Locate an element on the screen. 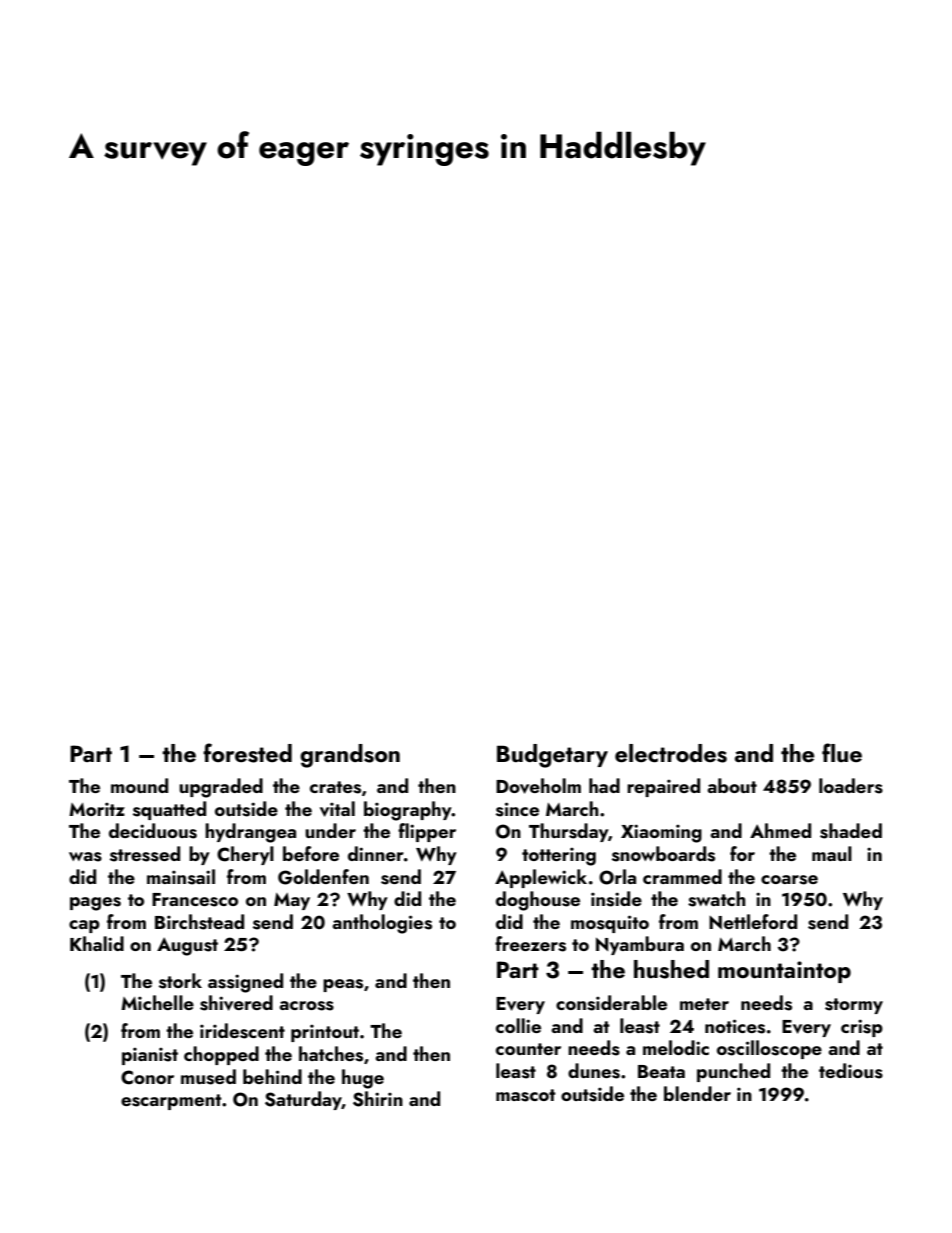  about is located at coordinates (732, 785).
